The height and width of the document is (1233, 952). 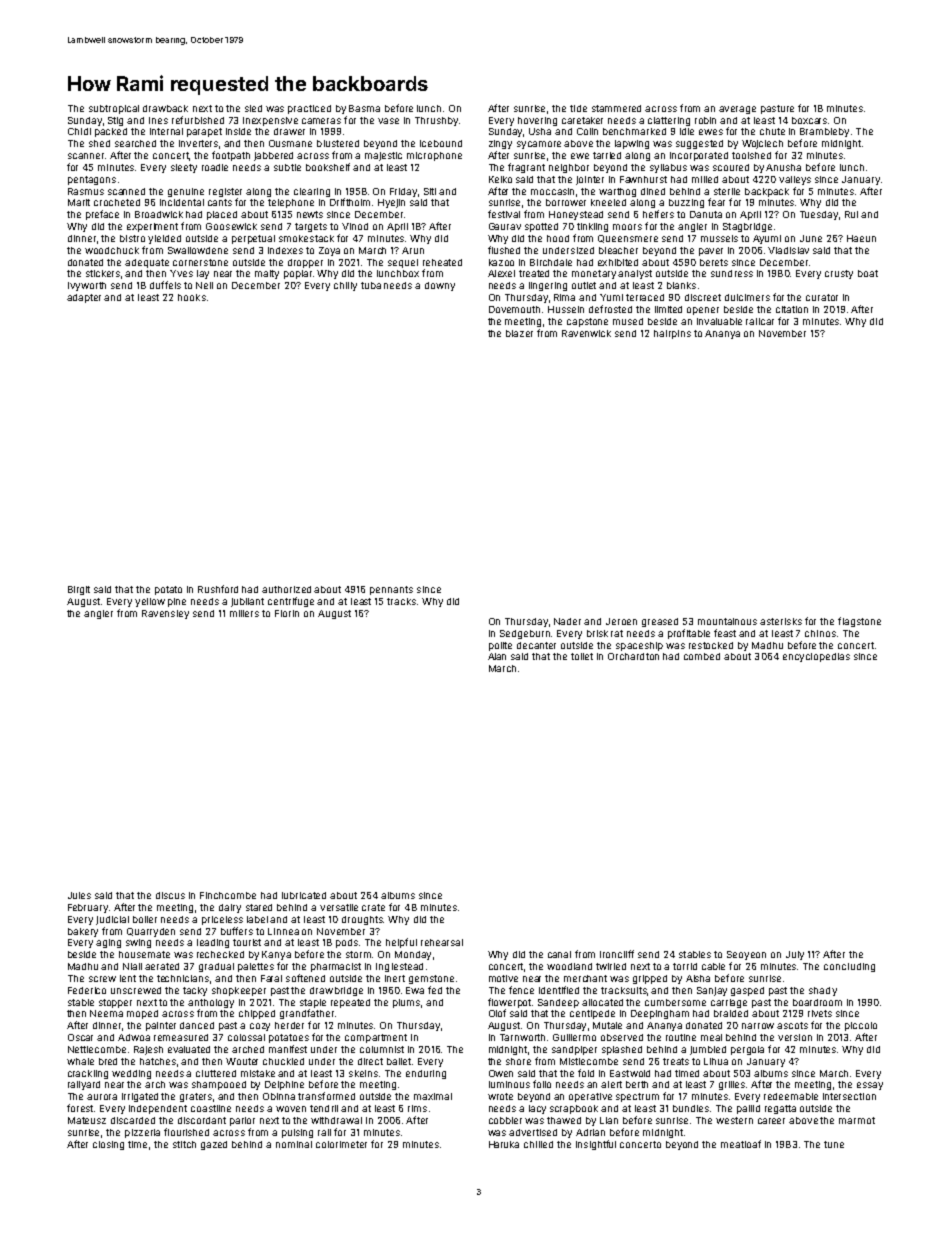 What do you see at coordinates (689, 634) in the document?
I see `profitable` at bounding box center [689, 634].
